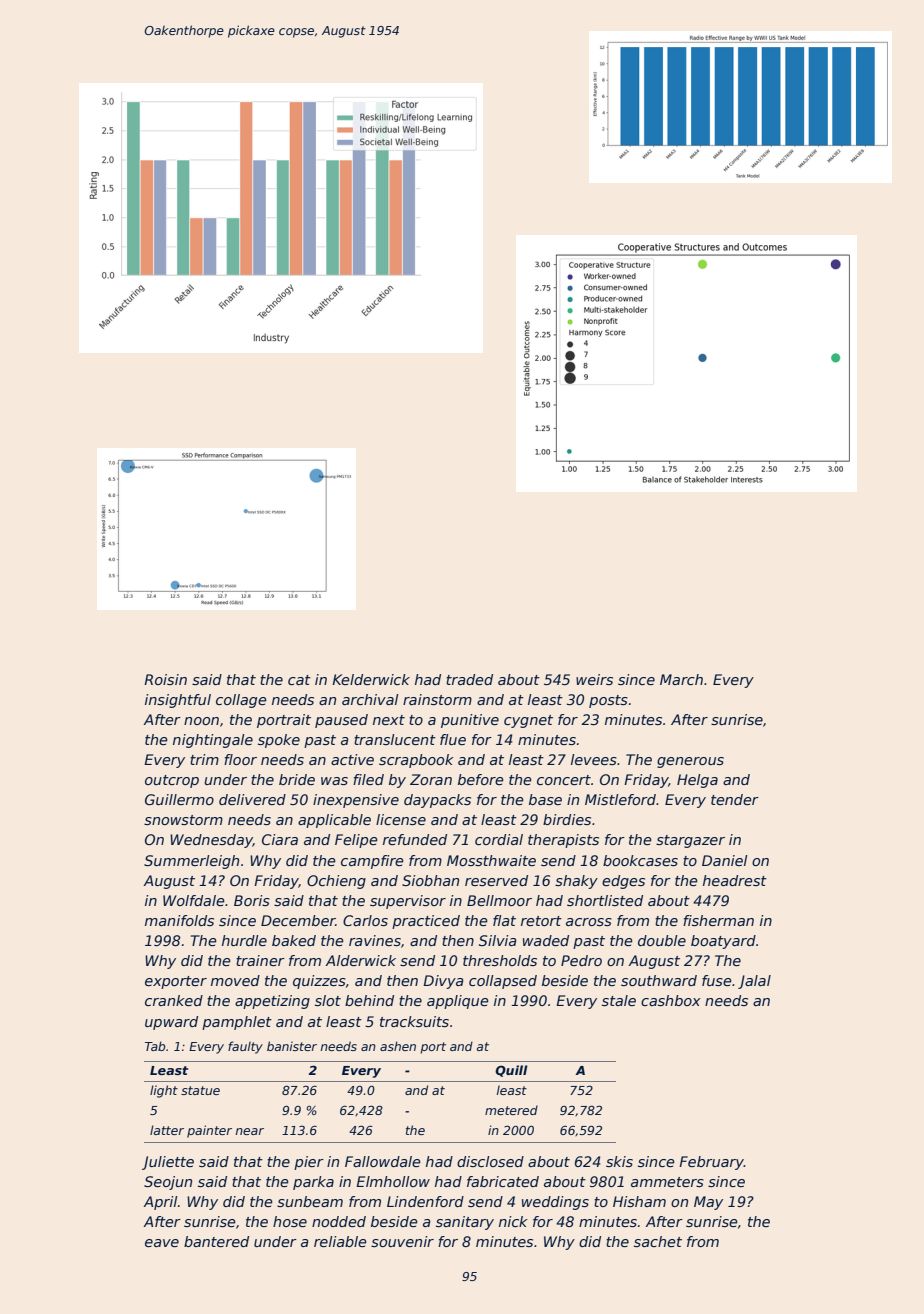  I want to click on double, so click(662, 940).
